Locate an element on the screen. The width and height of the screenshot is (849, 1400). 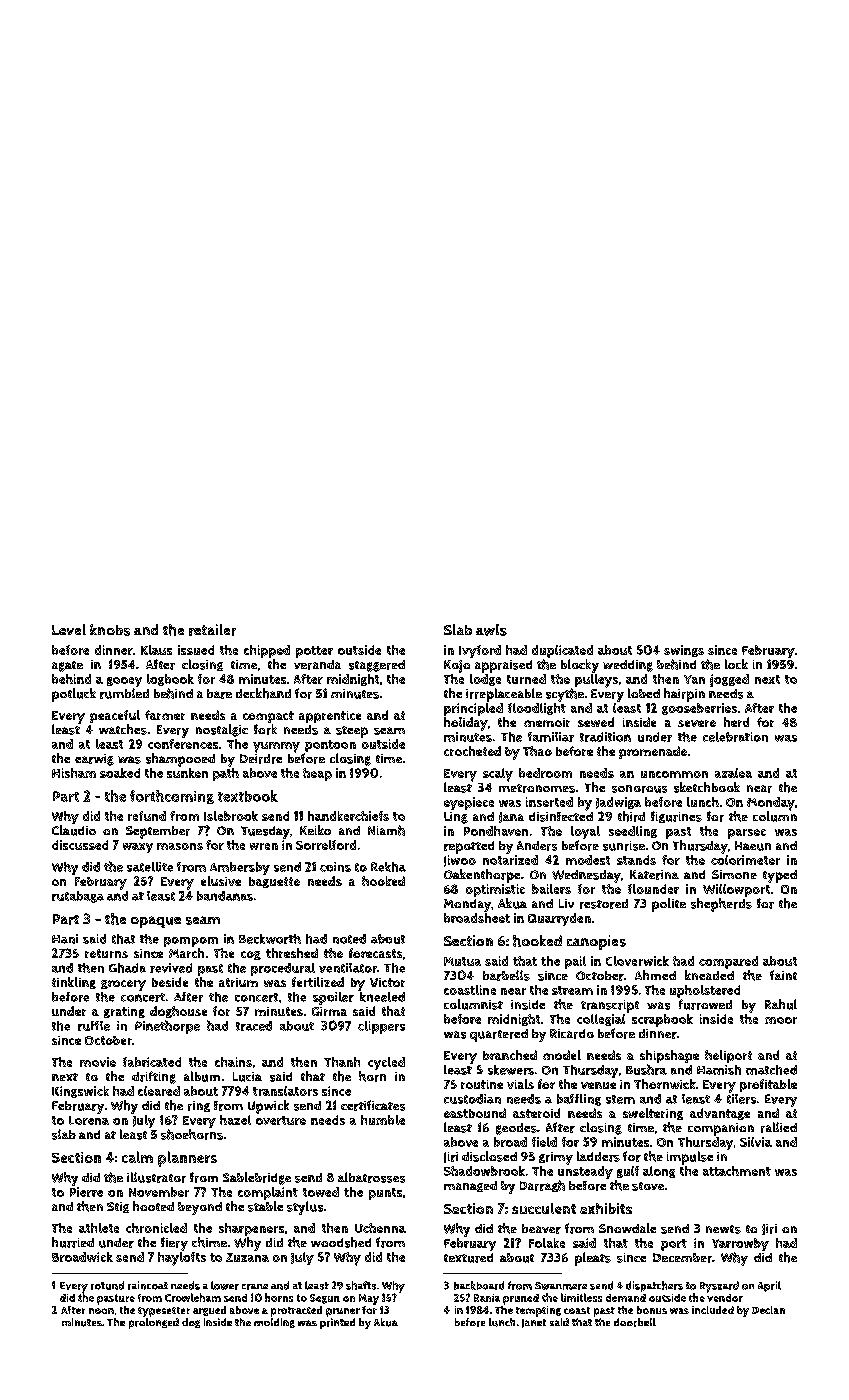
Declan is located at coordinates (768, 1310).
